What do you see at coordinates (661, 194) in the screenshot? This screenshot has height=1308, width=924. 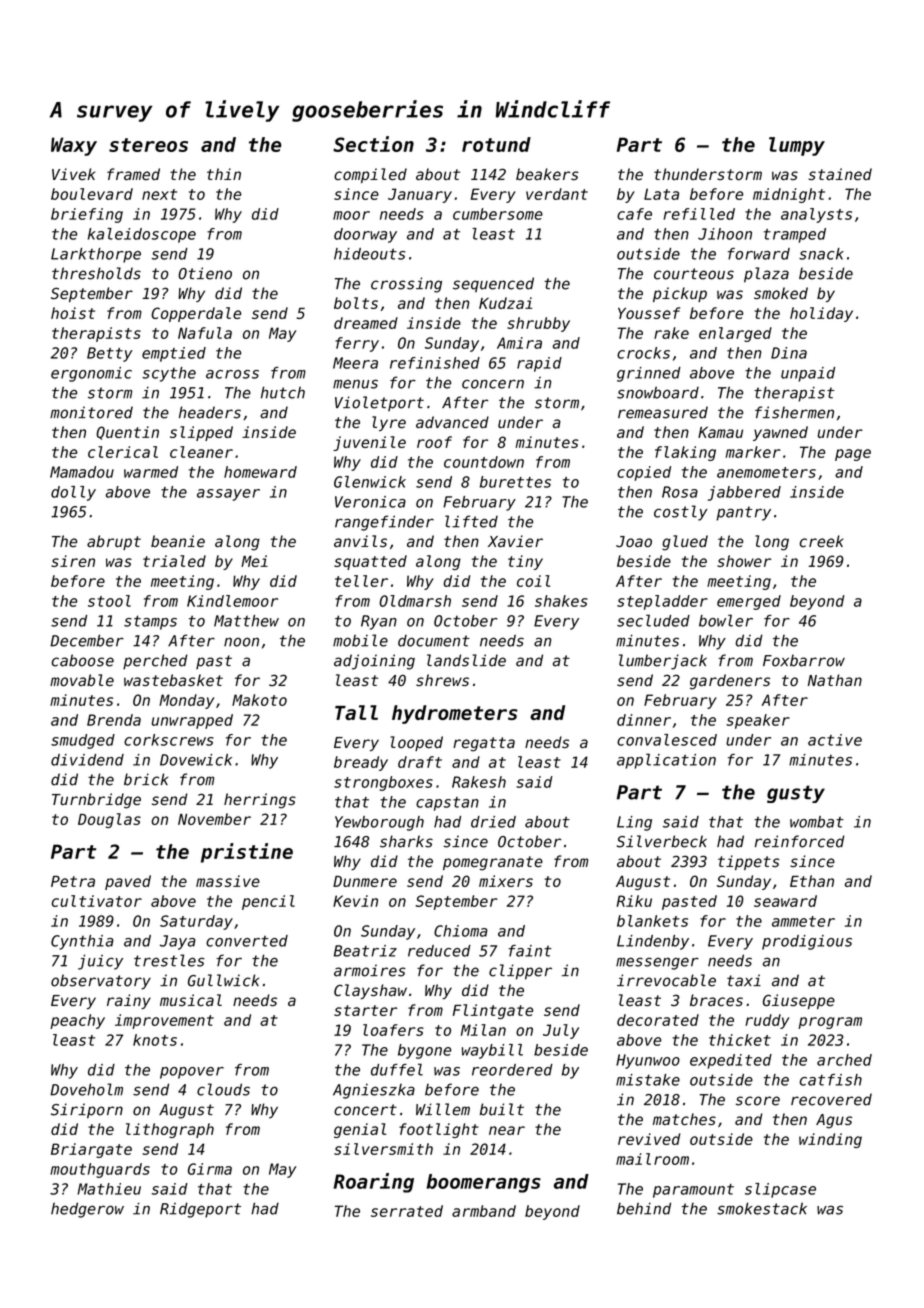 I see `Lata` at bounding box center [661, 194].
